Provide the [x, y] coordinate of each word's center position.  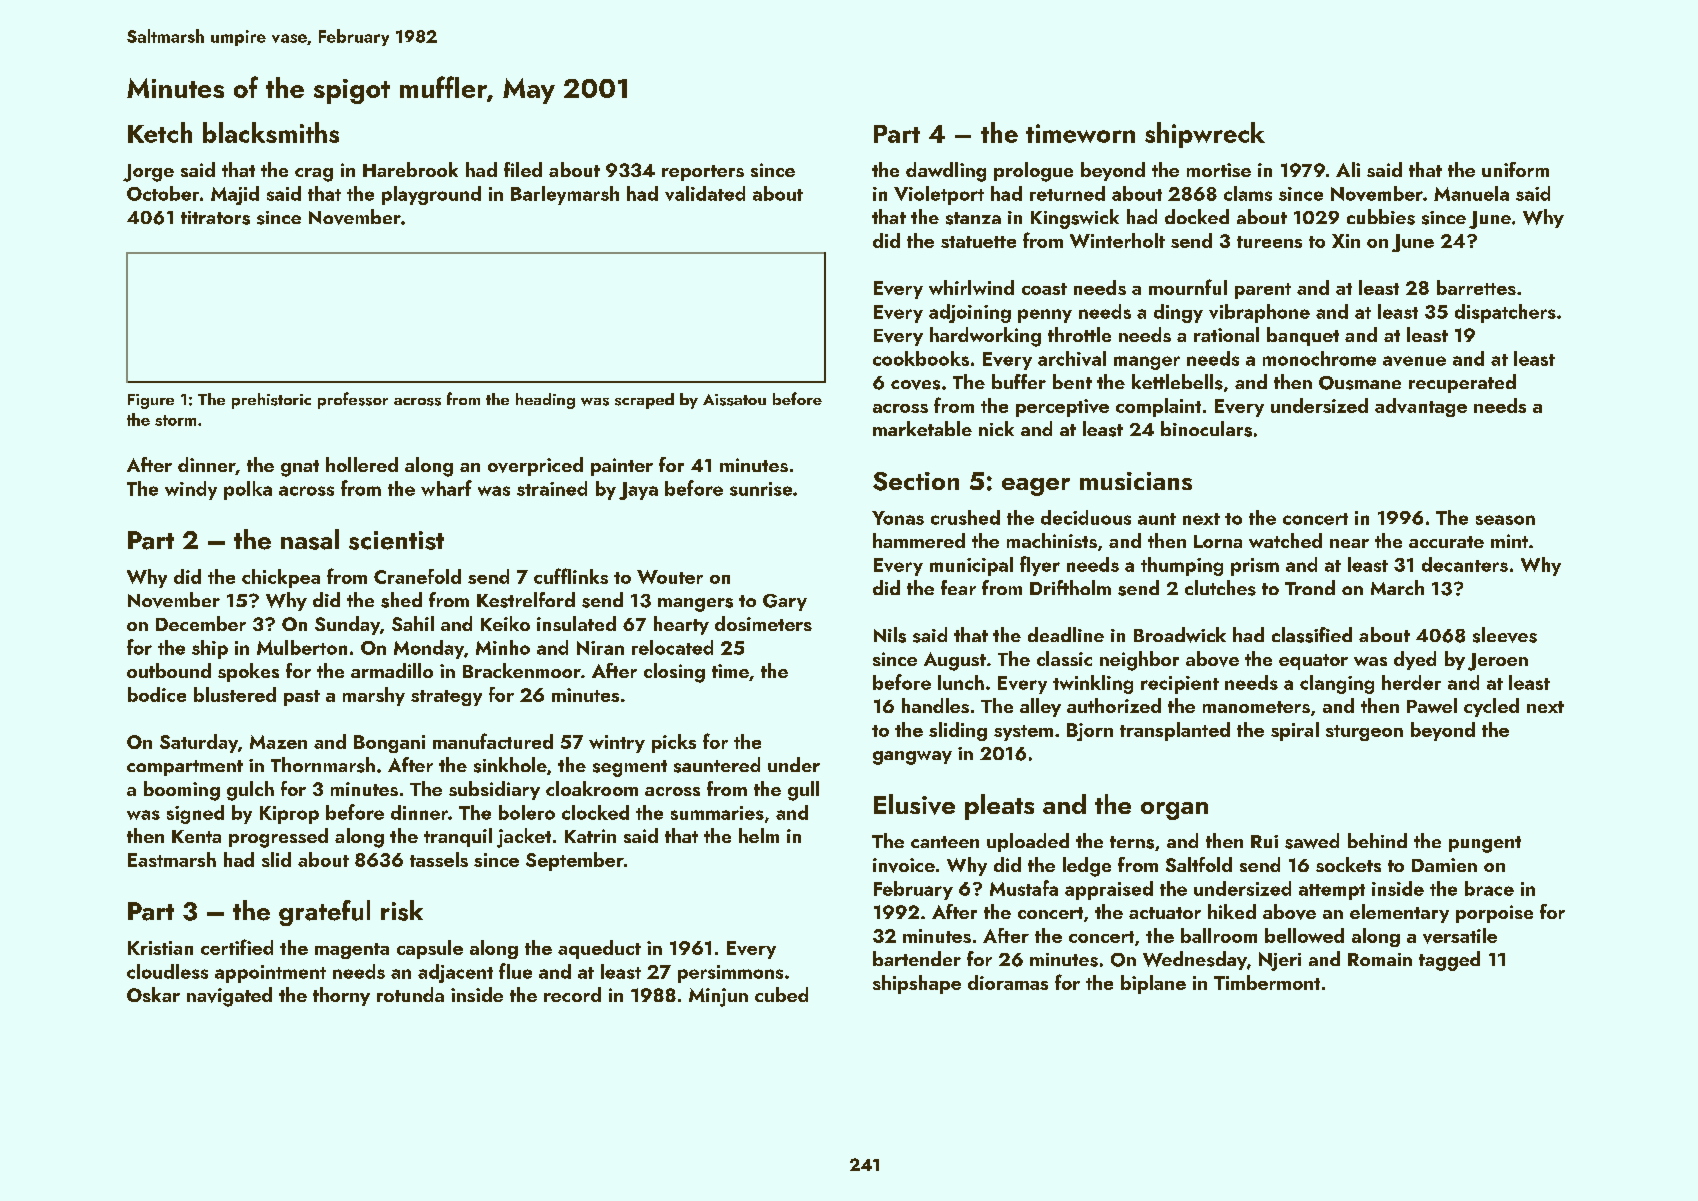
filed [523, 169]
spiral [1295, 731]
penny [1045, 316]
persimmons [730, 974]
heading [545, 401]
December [201, 623]
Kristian [160, 948]
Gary [785, 602]
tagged [1449, 961]
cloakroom [592, 788]
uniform [1515, 169]
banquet [1303, 336]
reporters [703, 173]
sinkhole [510, 765]
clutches [1220, 588]
